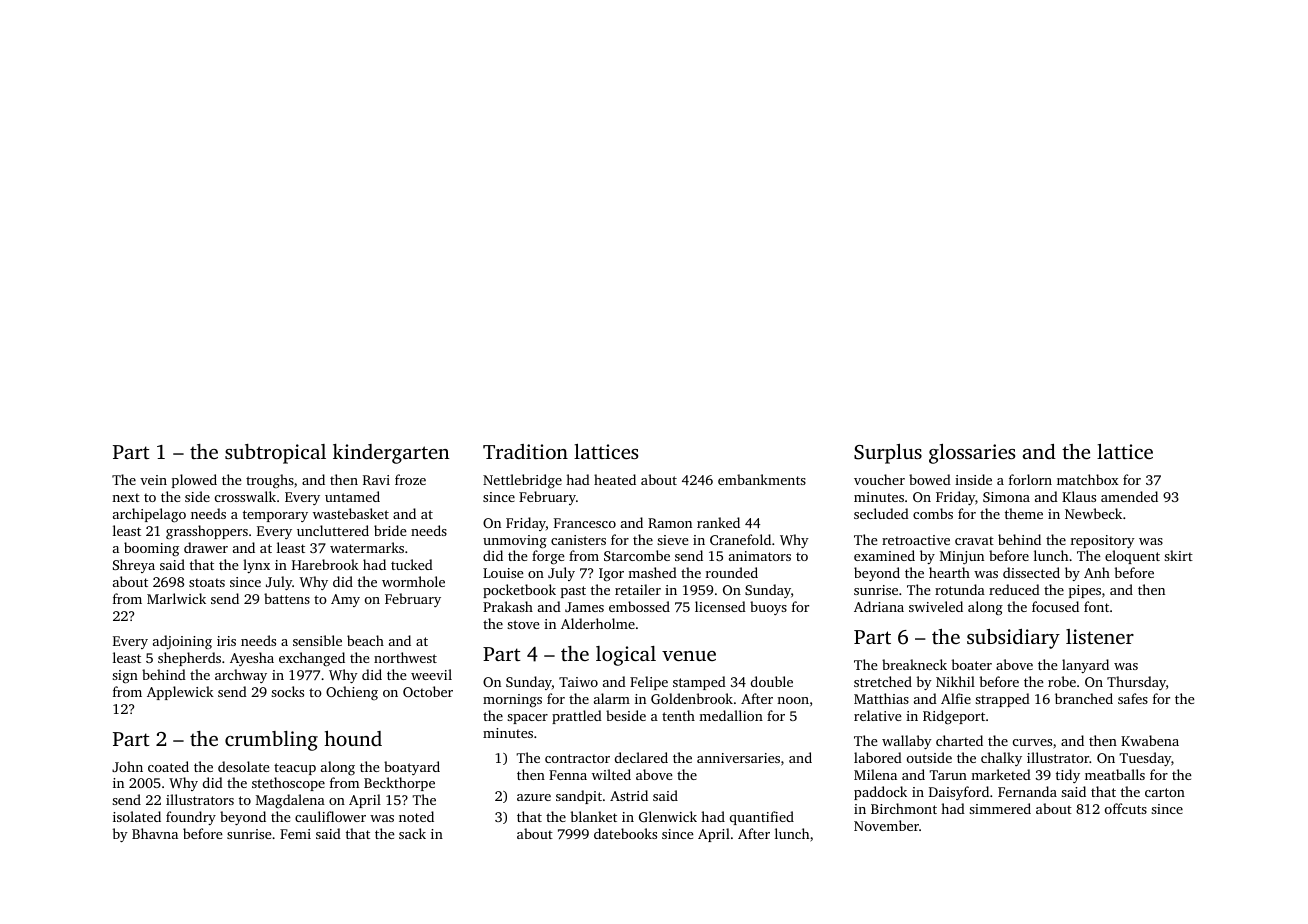 This image has height=924, width=1308. Describe the element at coordinates (226, 641) in the image. I see `iris` at that location.
